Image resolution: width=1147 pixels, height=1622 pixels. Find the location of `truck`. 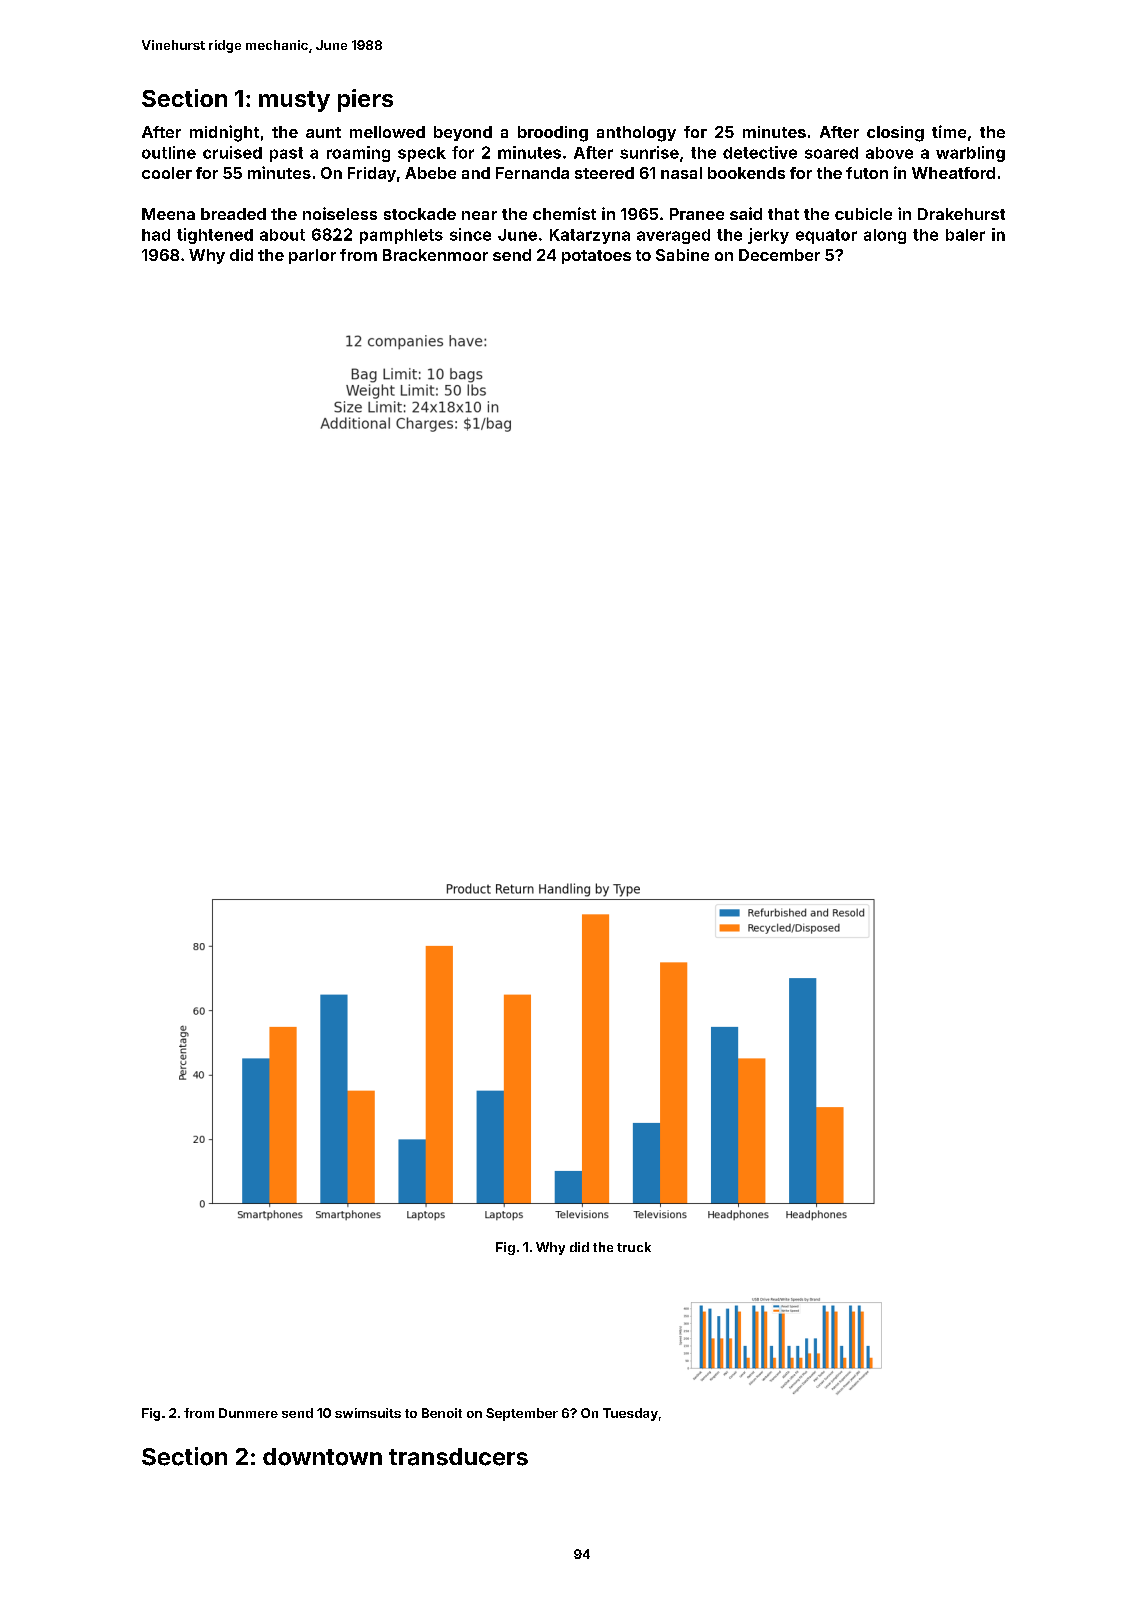

truck is located at coordinates (634, 1247).
